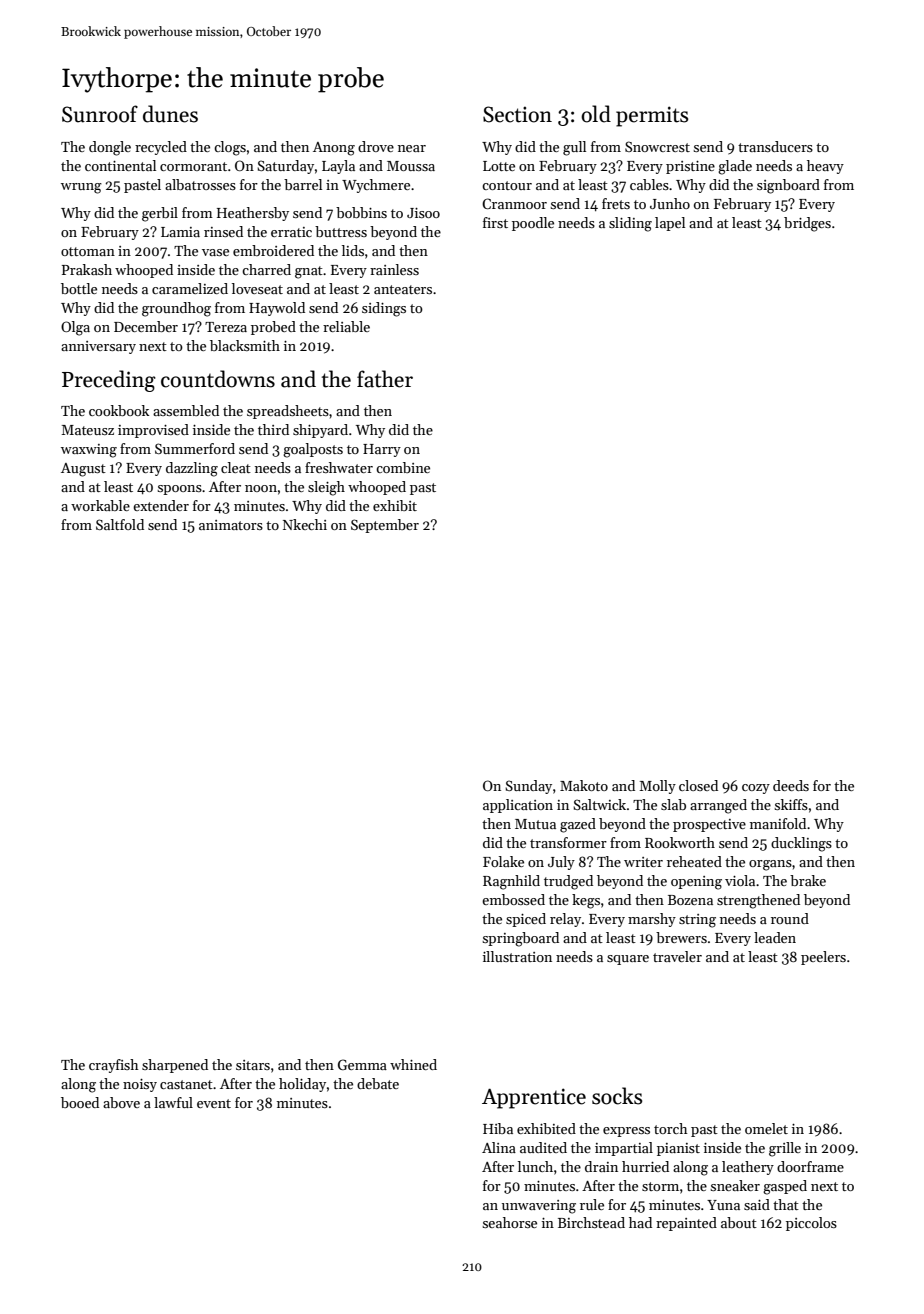 This screenshot has height=1314, width=924. What do you see at coordinates (214, 1103) in the screenshot?
I see `event` at bounding box center [214, 1103].
